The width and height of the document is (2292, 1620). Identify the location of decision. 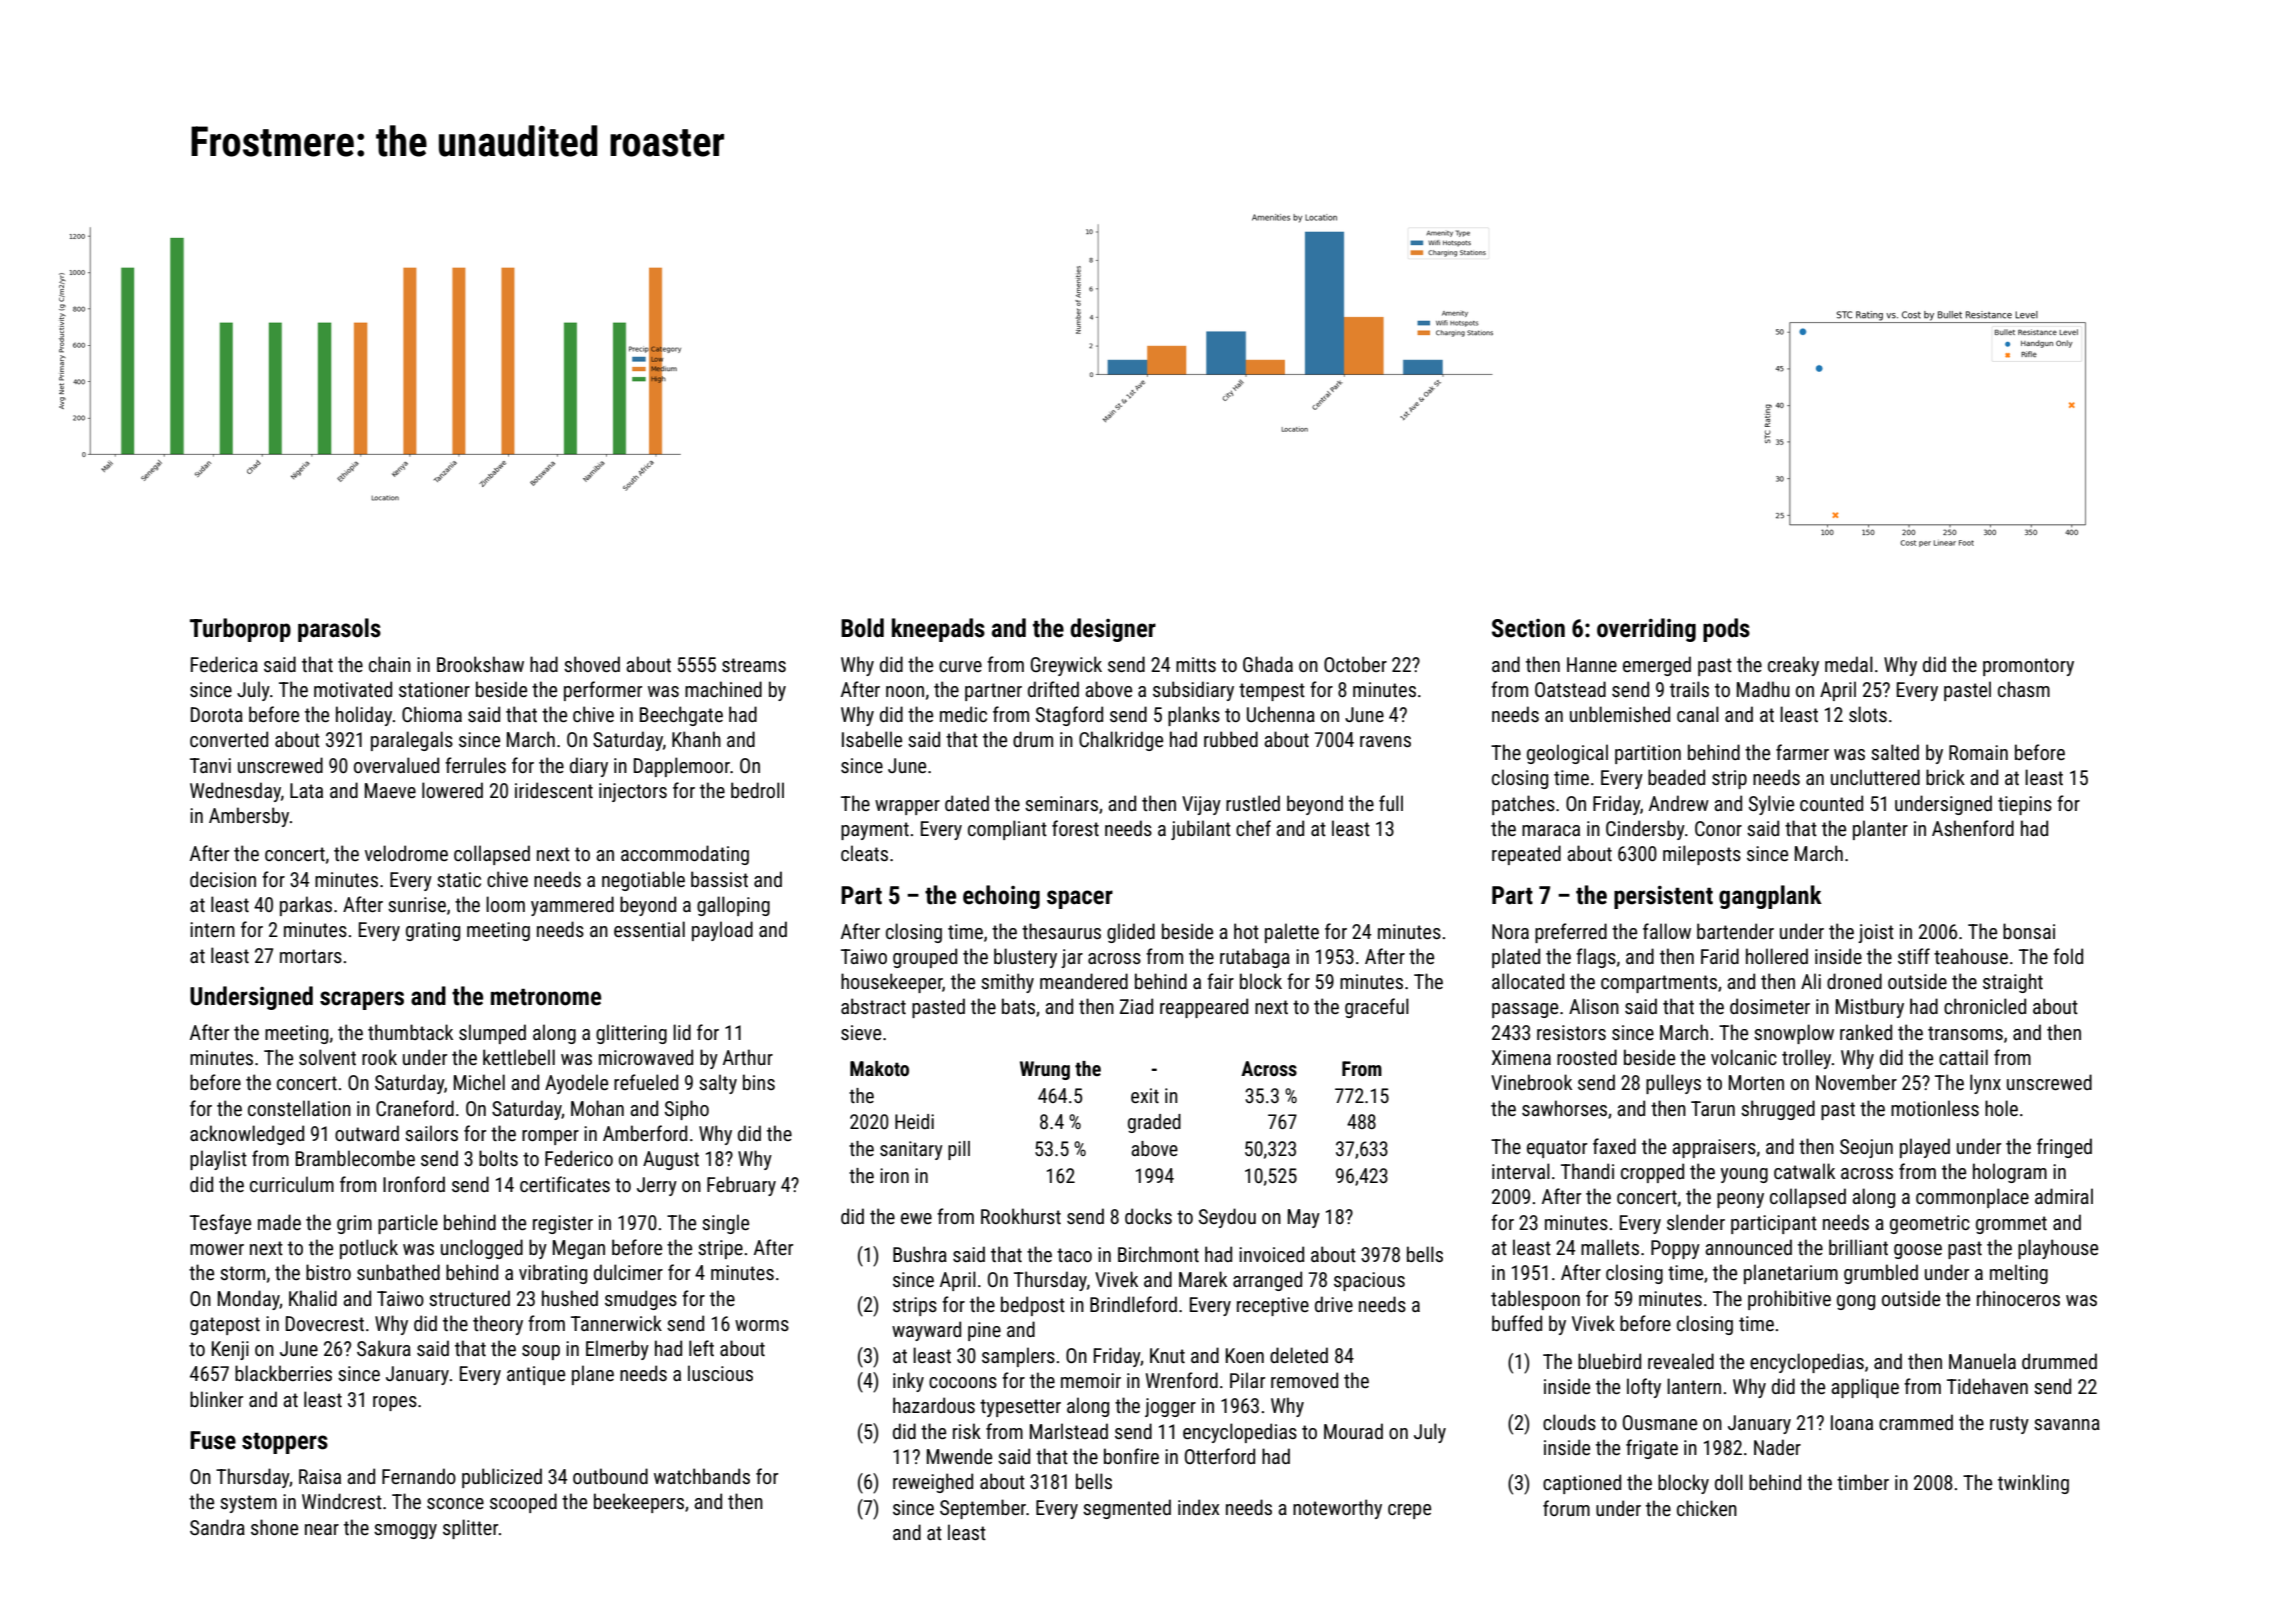
(223, 879).
